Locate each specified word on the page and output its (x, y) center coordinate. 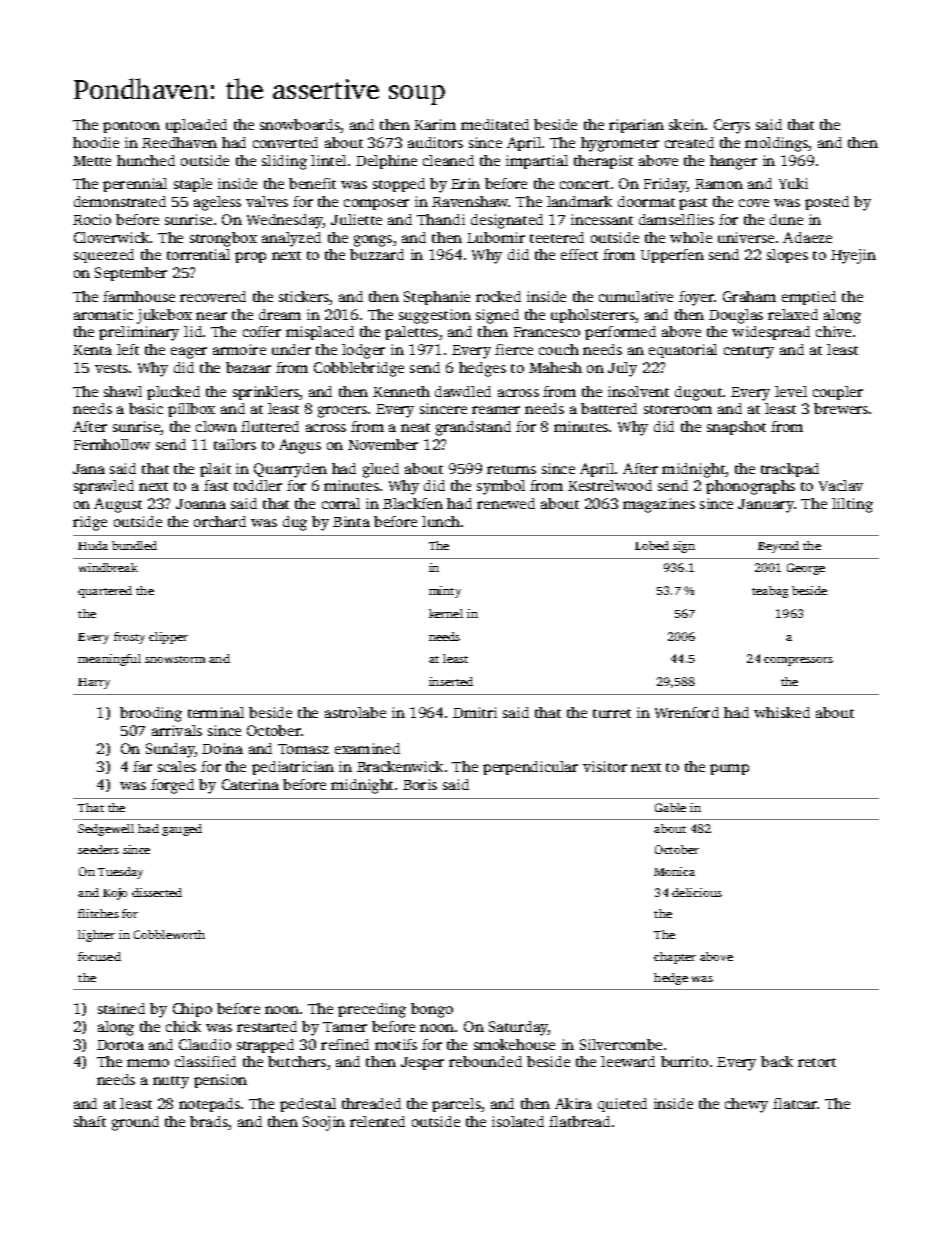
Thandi (441, 219)
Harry (94, 683)
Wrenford (687, 712)
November (383, 444)
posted (827, 203)
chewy (746, 1105)
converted (285, 142)
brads (209, 1121)
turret (612, 713)
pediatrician (293, 768)
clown (216, 426)
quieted (622, 1105)
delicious (697, 892)
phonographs (750, 487)
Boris (420, 784)
